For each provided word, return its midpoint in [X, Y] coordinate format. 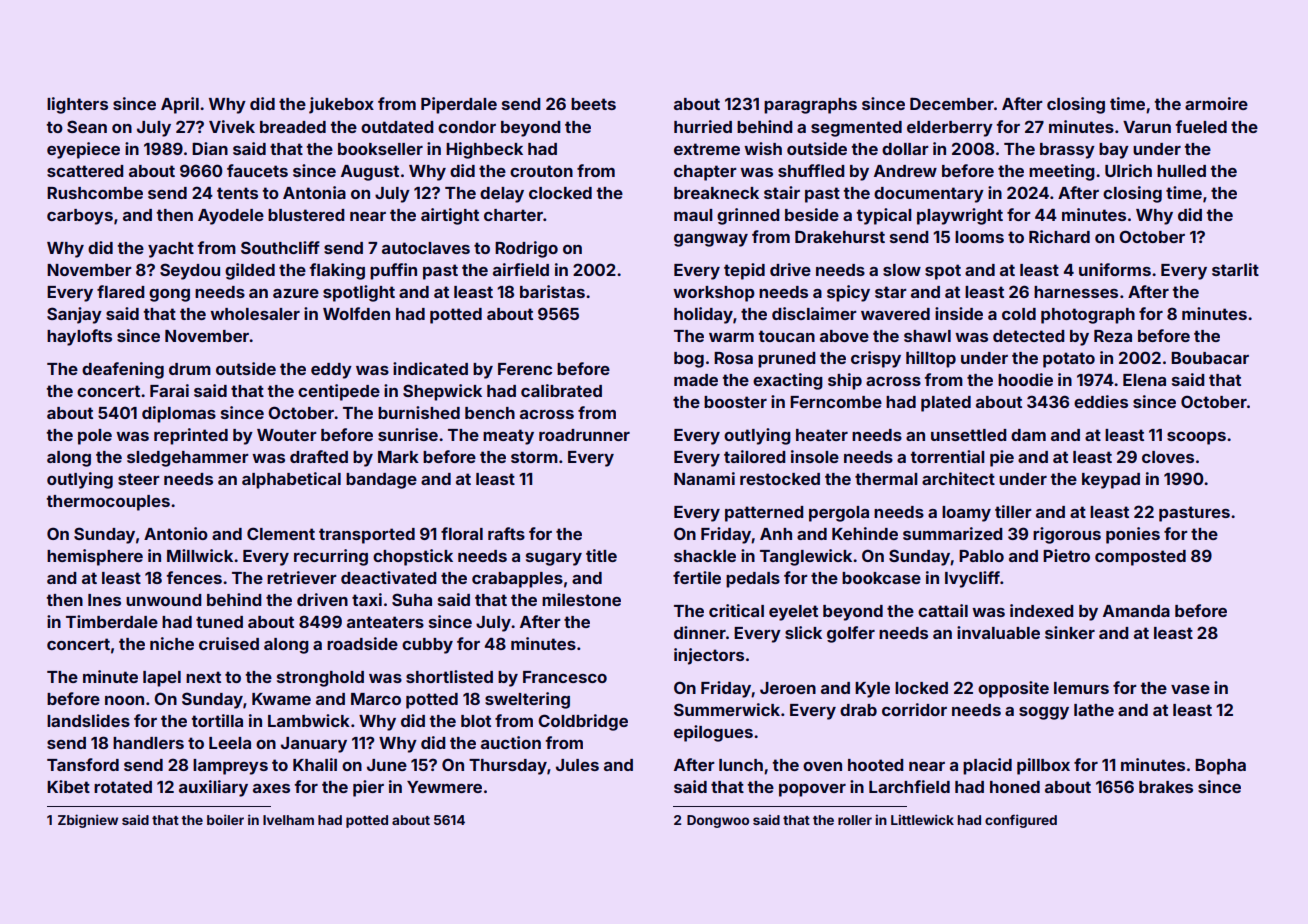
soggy [1044, 713]
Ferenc [525, 369]
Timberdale [112, 621]
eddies [1101, 401]
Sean [87, 126]
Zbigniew [88, 821]
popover [812, 790]
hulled [1181, 171]
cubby [427, 646]
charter [513, 215]
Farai [169, 390]
